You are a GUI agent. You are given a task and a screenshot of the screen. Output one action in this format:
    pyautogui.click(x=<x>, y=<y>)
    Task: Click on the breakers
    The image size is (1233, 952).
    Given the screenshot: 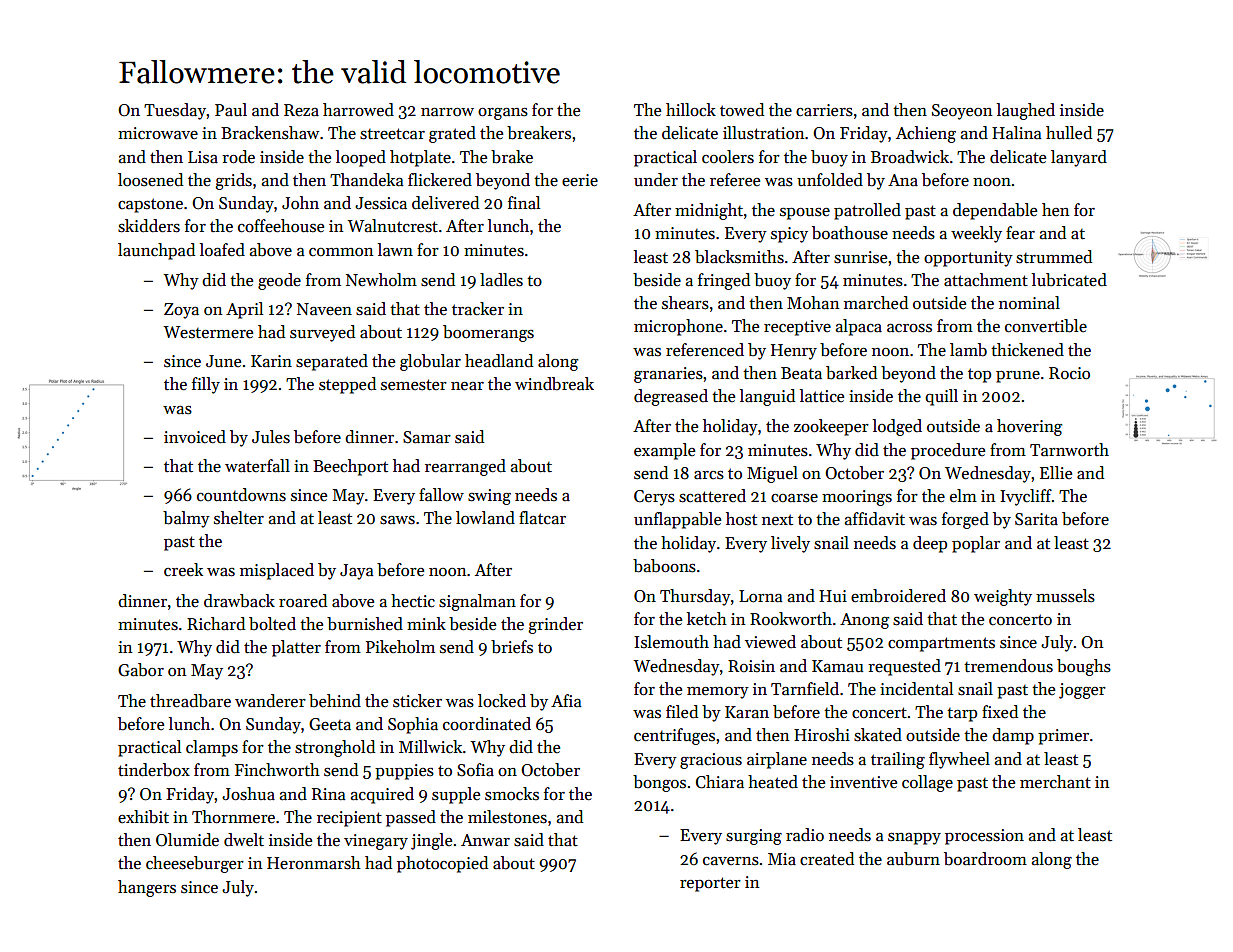 What is the action you would take?
    pyautogui.click(x=539, y=133)
